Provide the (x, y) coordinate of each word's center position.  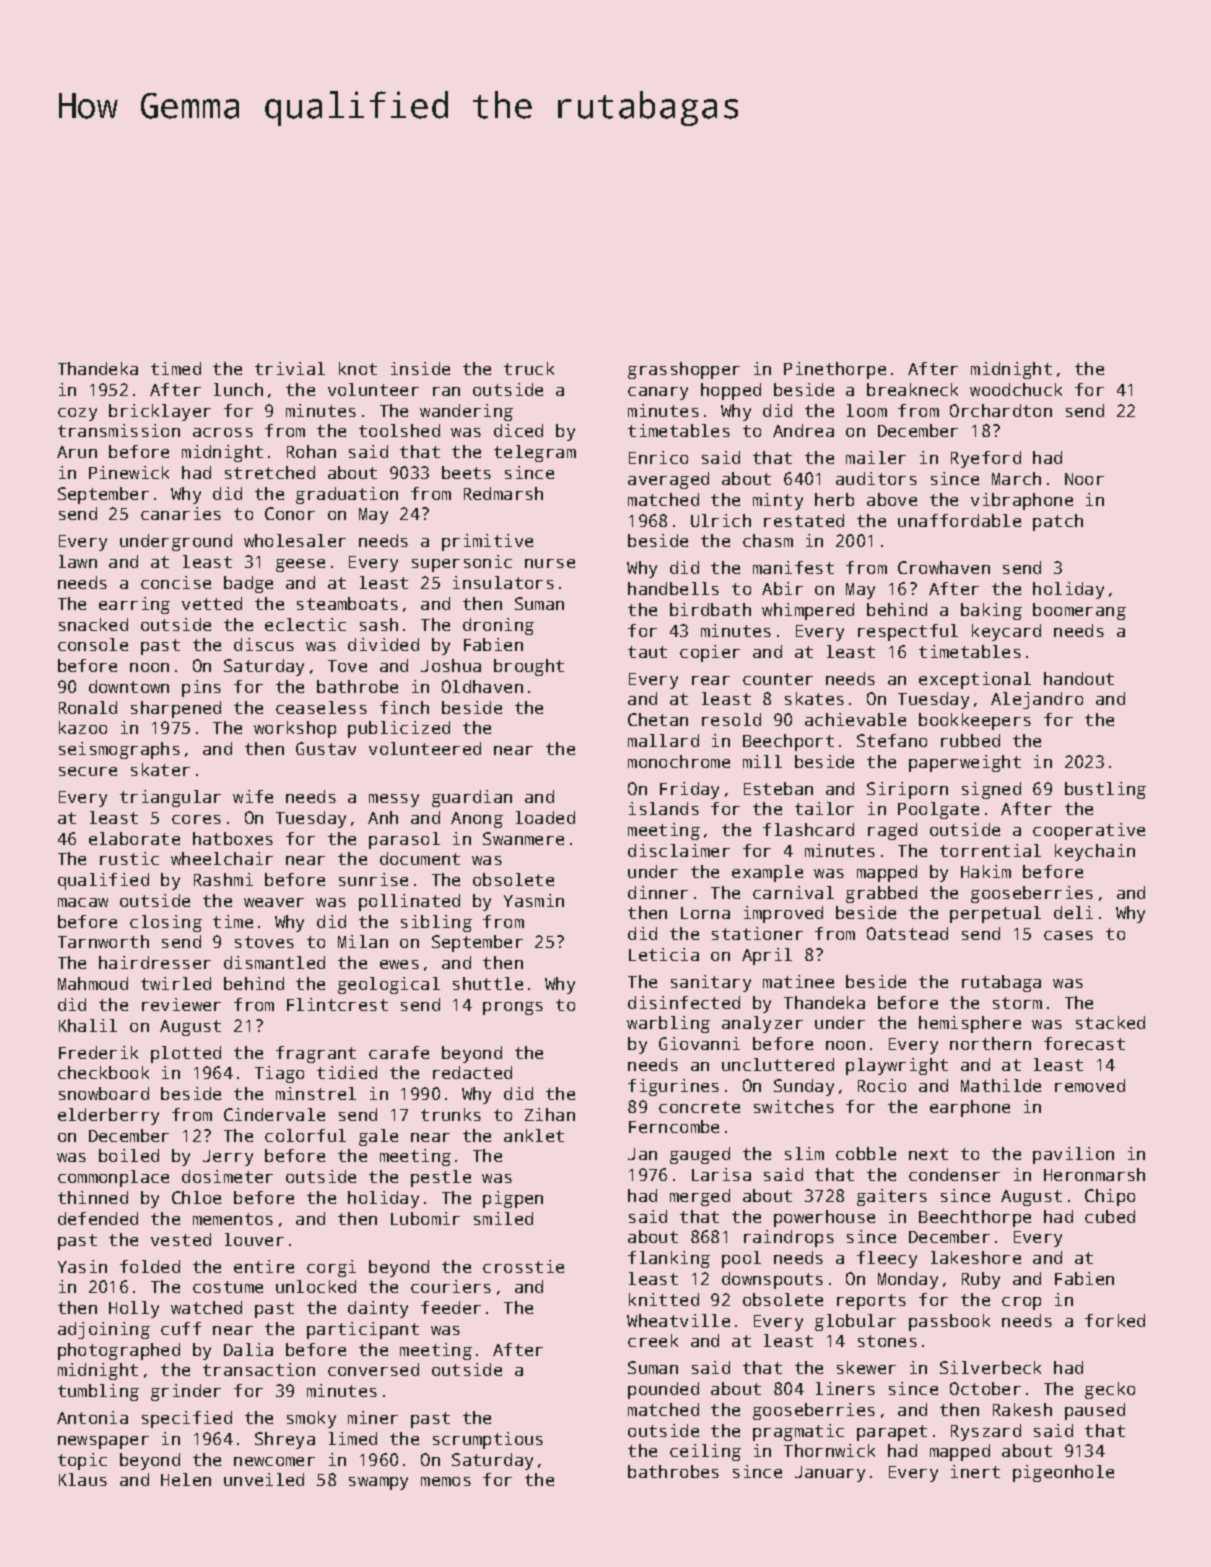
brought (529, 667)
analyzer (762, 1024)
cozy (77, 414)
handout (1079, 678)
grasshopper (684, 370)
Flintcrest (337, 1004)
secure (88, 771)
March (1016, 478)
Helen (186, 1479)
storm (1017, 1003)
